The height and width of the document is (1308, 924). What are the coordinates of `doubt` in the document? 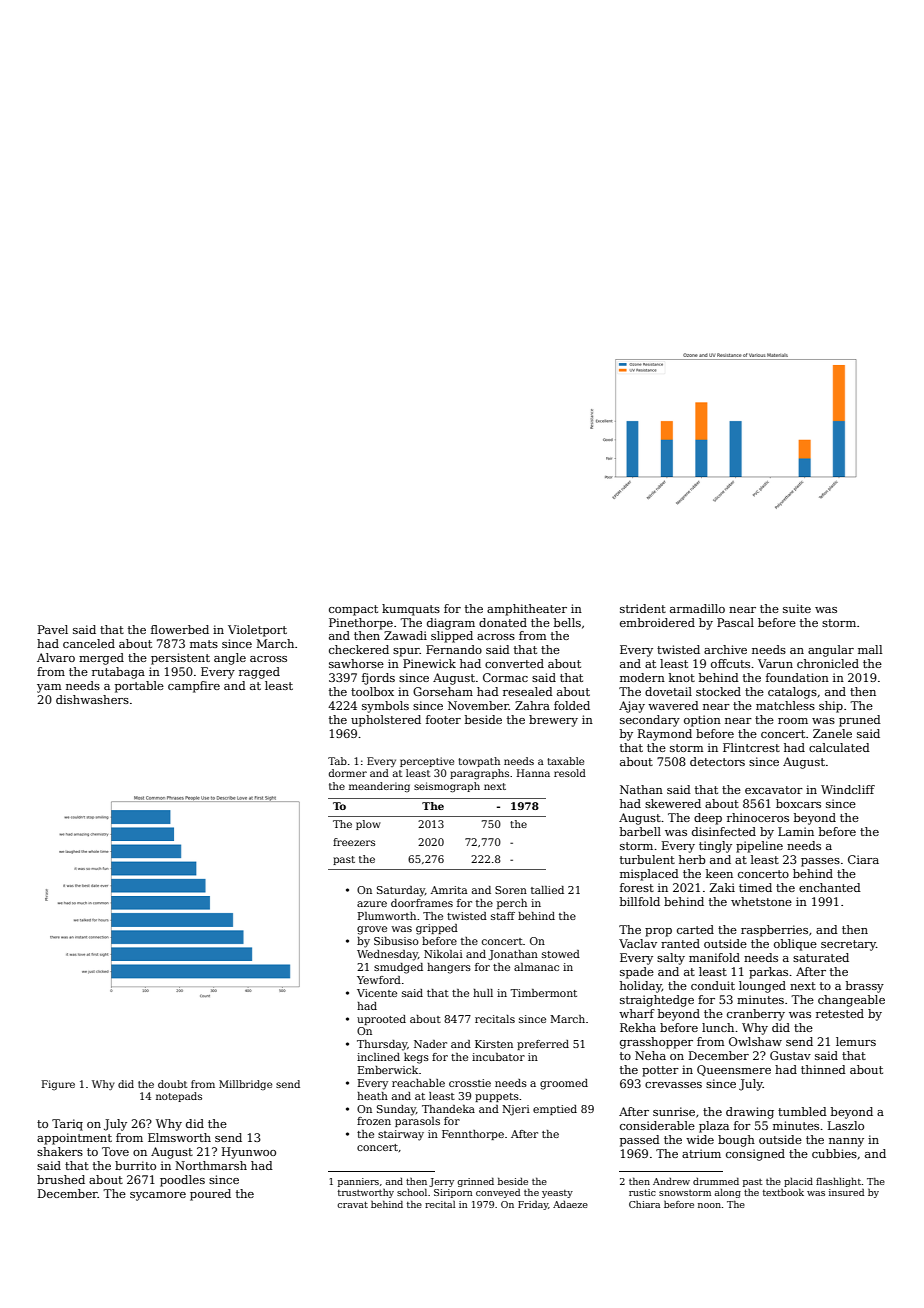 It's located at (172, 1084).
